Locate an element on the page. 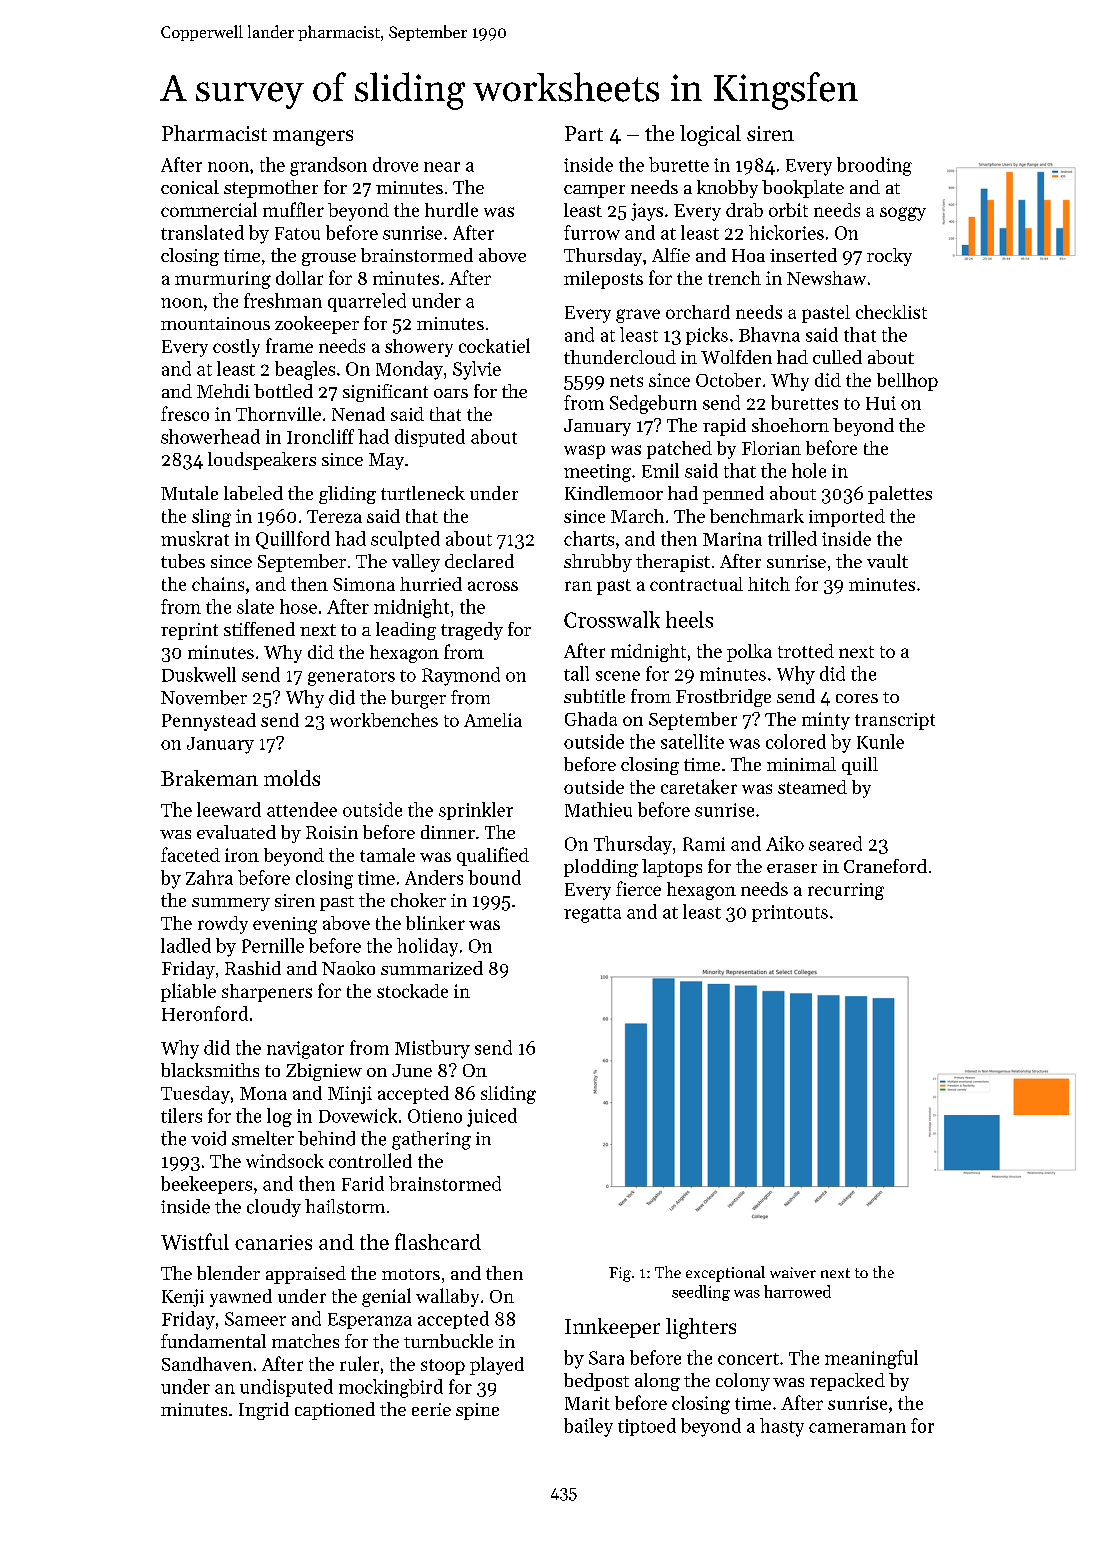 The height and width of the image is (1562, 1100). qualified is located at coordinates (493, 856).
